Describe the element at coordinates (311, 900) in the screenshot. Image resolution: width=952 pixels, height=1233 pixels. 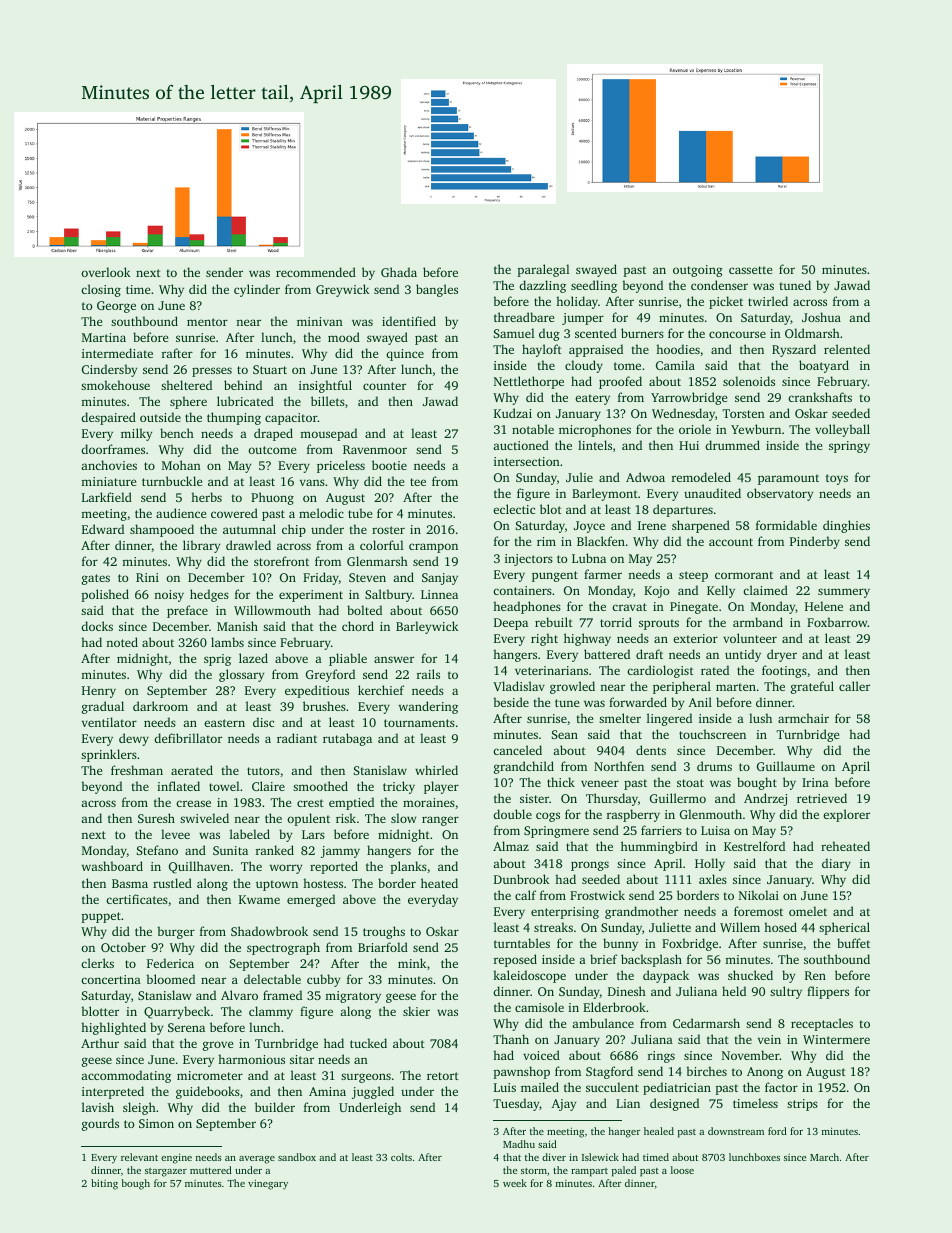
I see `emerged` at that location.
